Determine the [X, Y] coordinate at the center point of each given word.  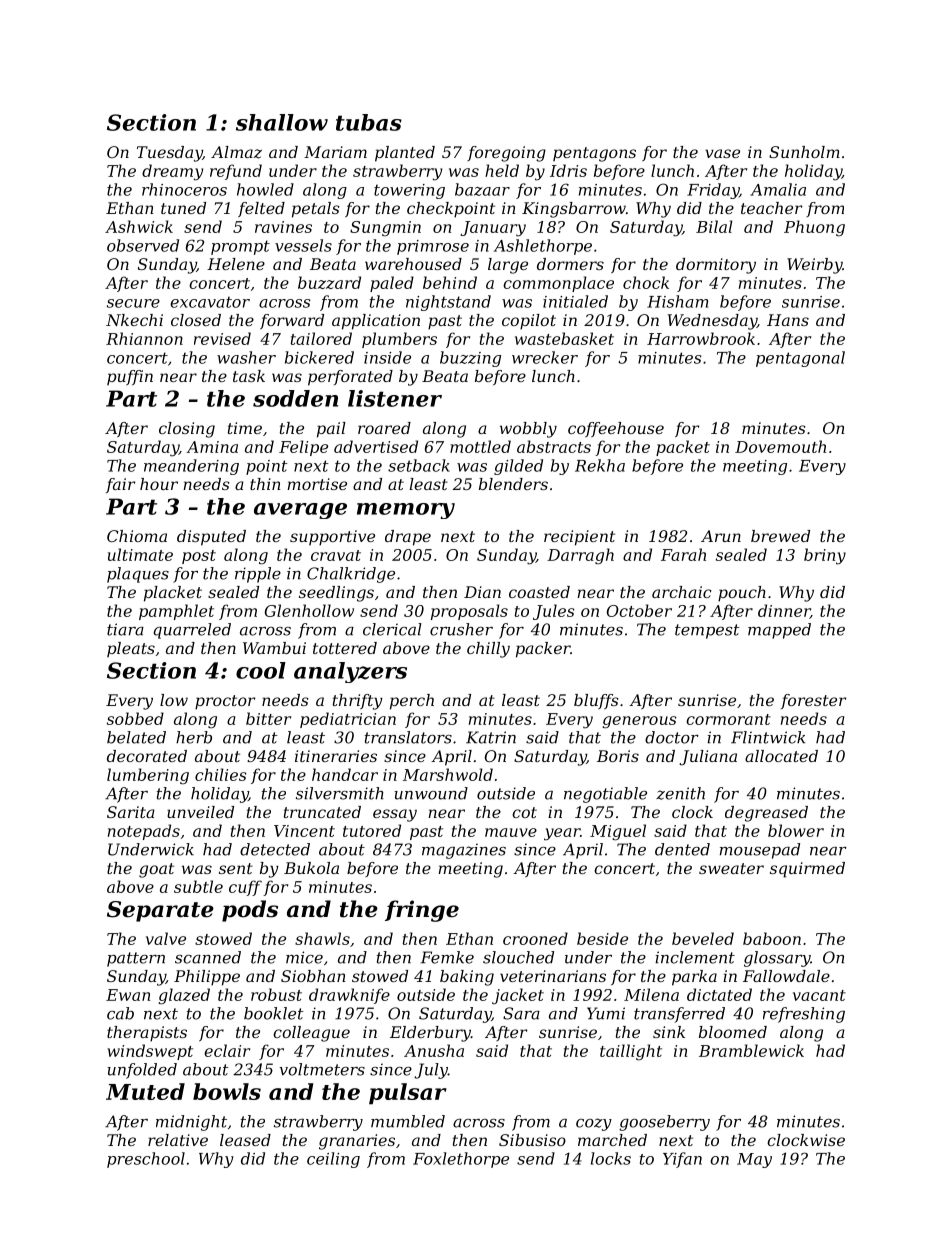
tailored [321, 338]
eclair [227, 1050]
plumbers [399, 340]
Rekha [600, 465]
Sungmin [385, 229]
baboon [772, 938]
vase [722, 153]
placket [173, 594]
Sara [521, 1013]
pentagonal [800, 359]
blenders [513, 484]
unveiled [200, 812]
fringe [422, 911]
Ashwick [139, 226]
